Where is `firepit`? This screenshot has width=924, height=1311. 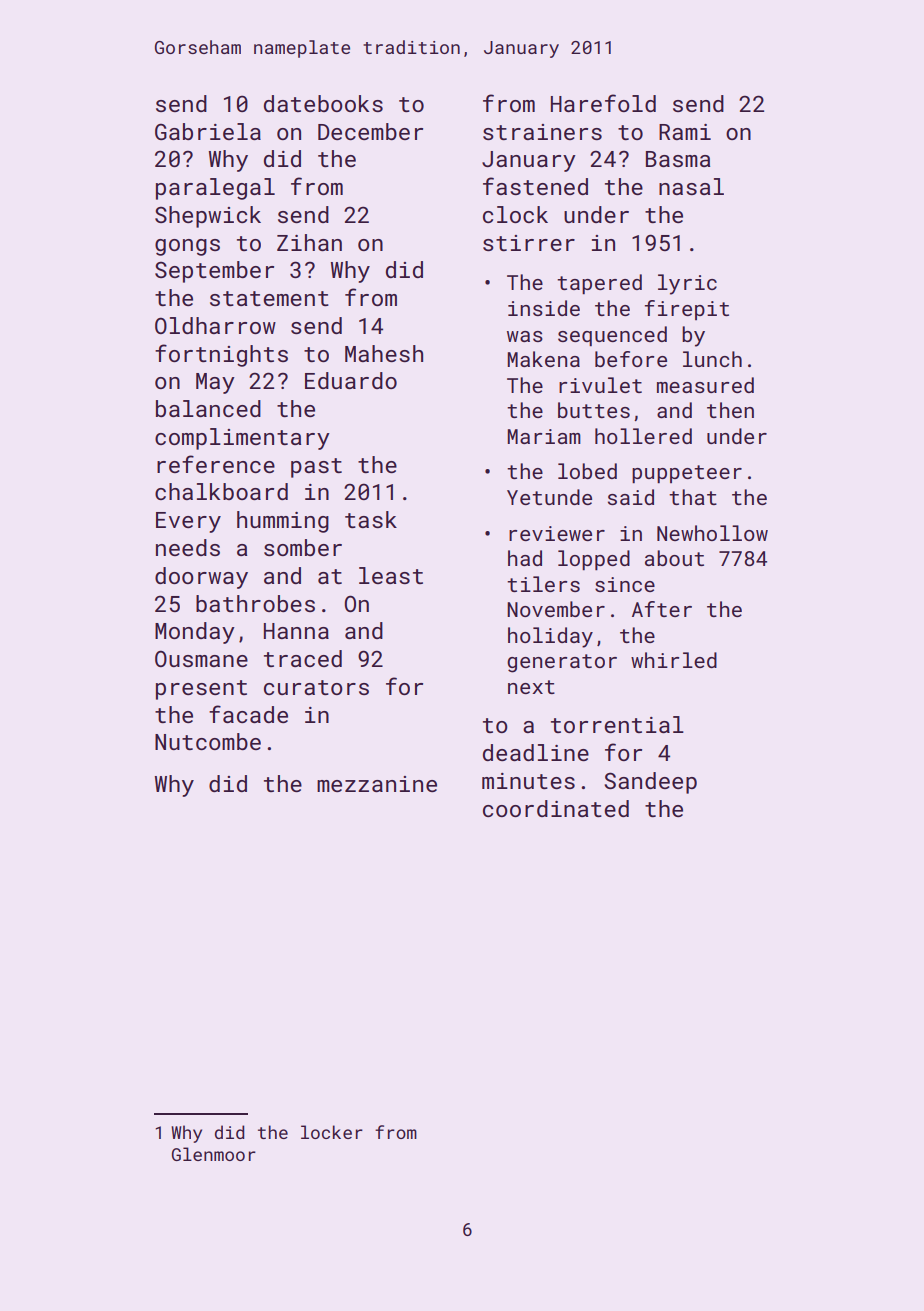
firepit is located at coordinates (687, 310).
